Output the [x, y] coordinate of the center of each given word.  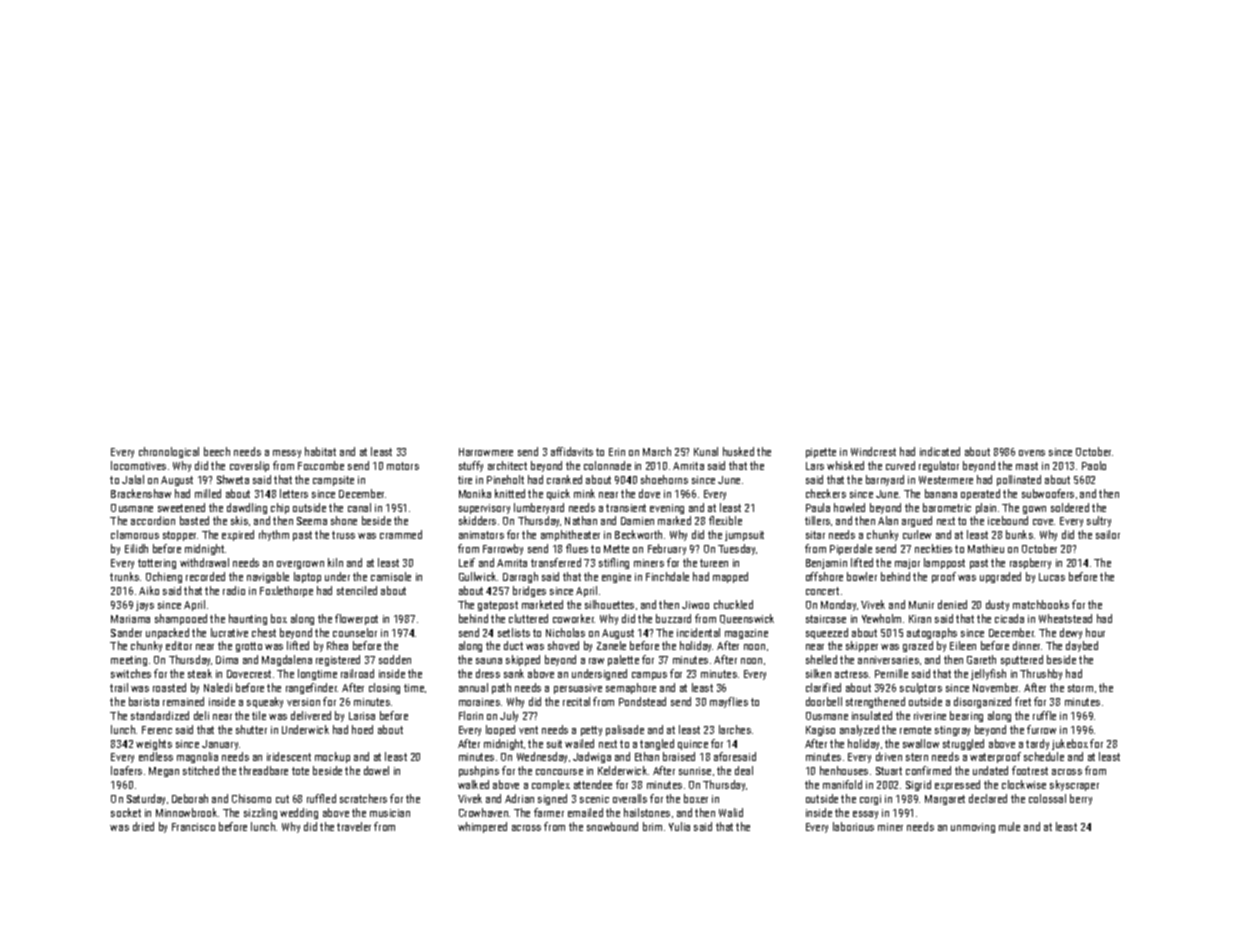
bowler [862, 576]
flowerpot [356, 619]
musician [390, 813]
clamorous [135, 534]
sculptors [921, 688]
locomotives [138, 465]
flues [577, 548]
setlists [514, 632]
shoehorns [664, 479]
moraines [479, 702]
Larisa [362, 716]
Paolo [1094, 465]
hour [1095, 632]
